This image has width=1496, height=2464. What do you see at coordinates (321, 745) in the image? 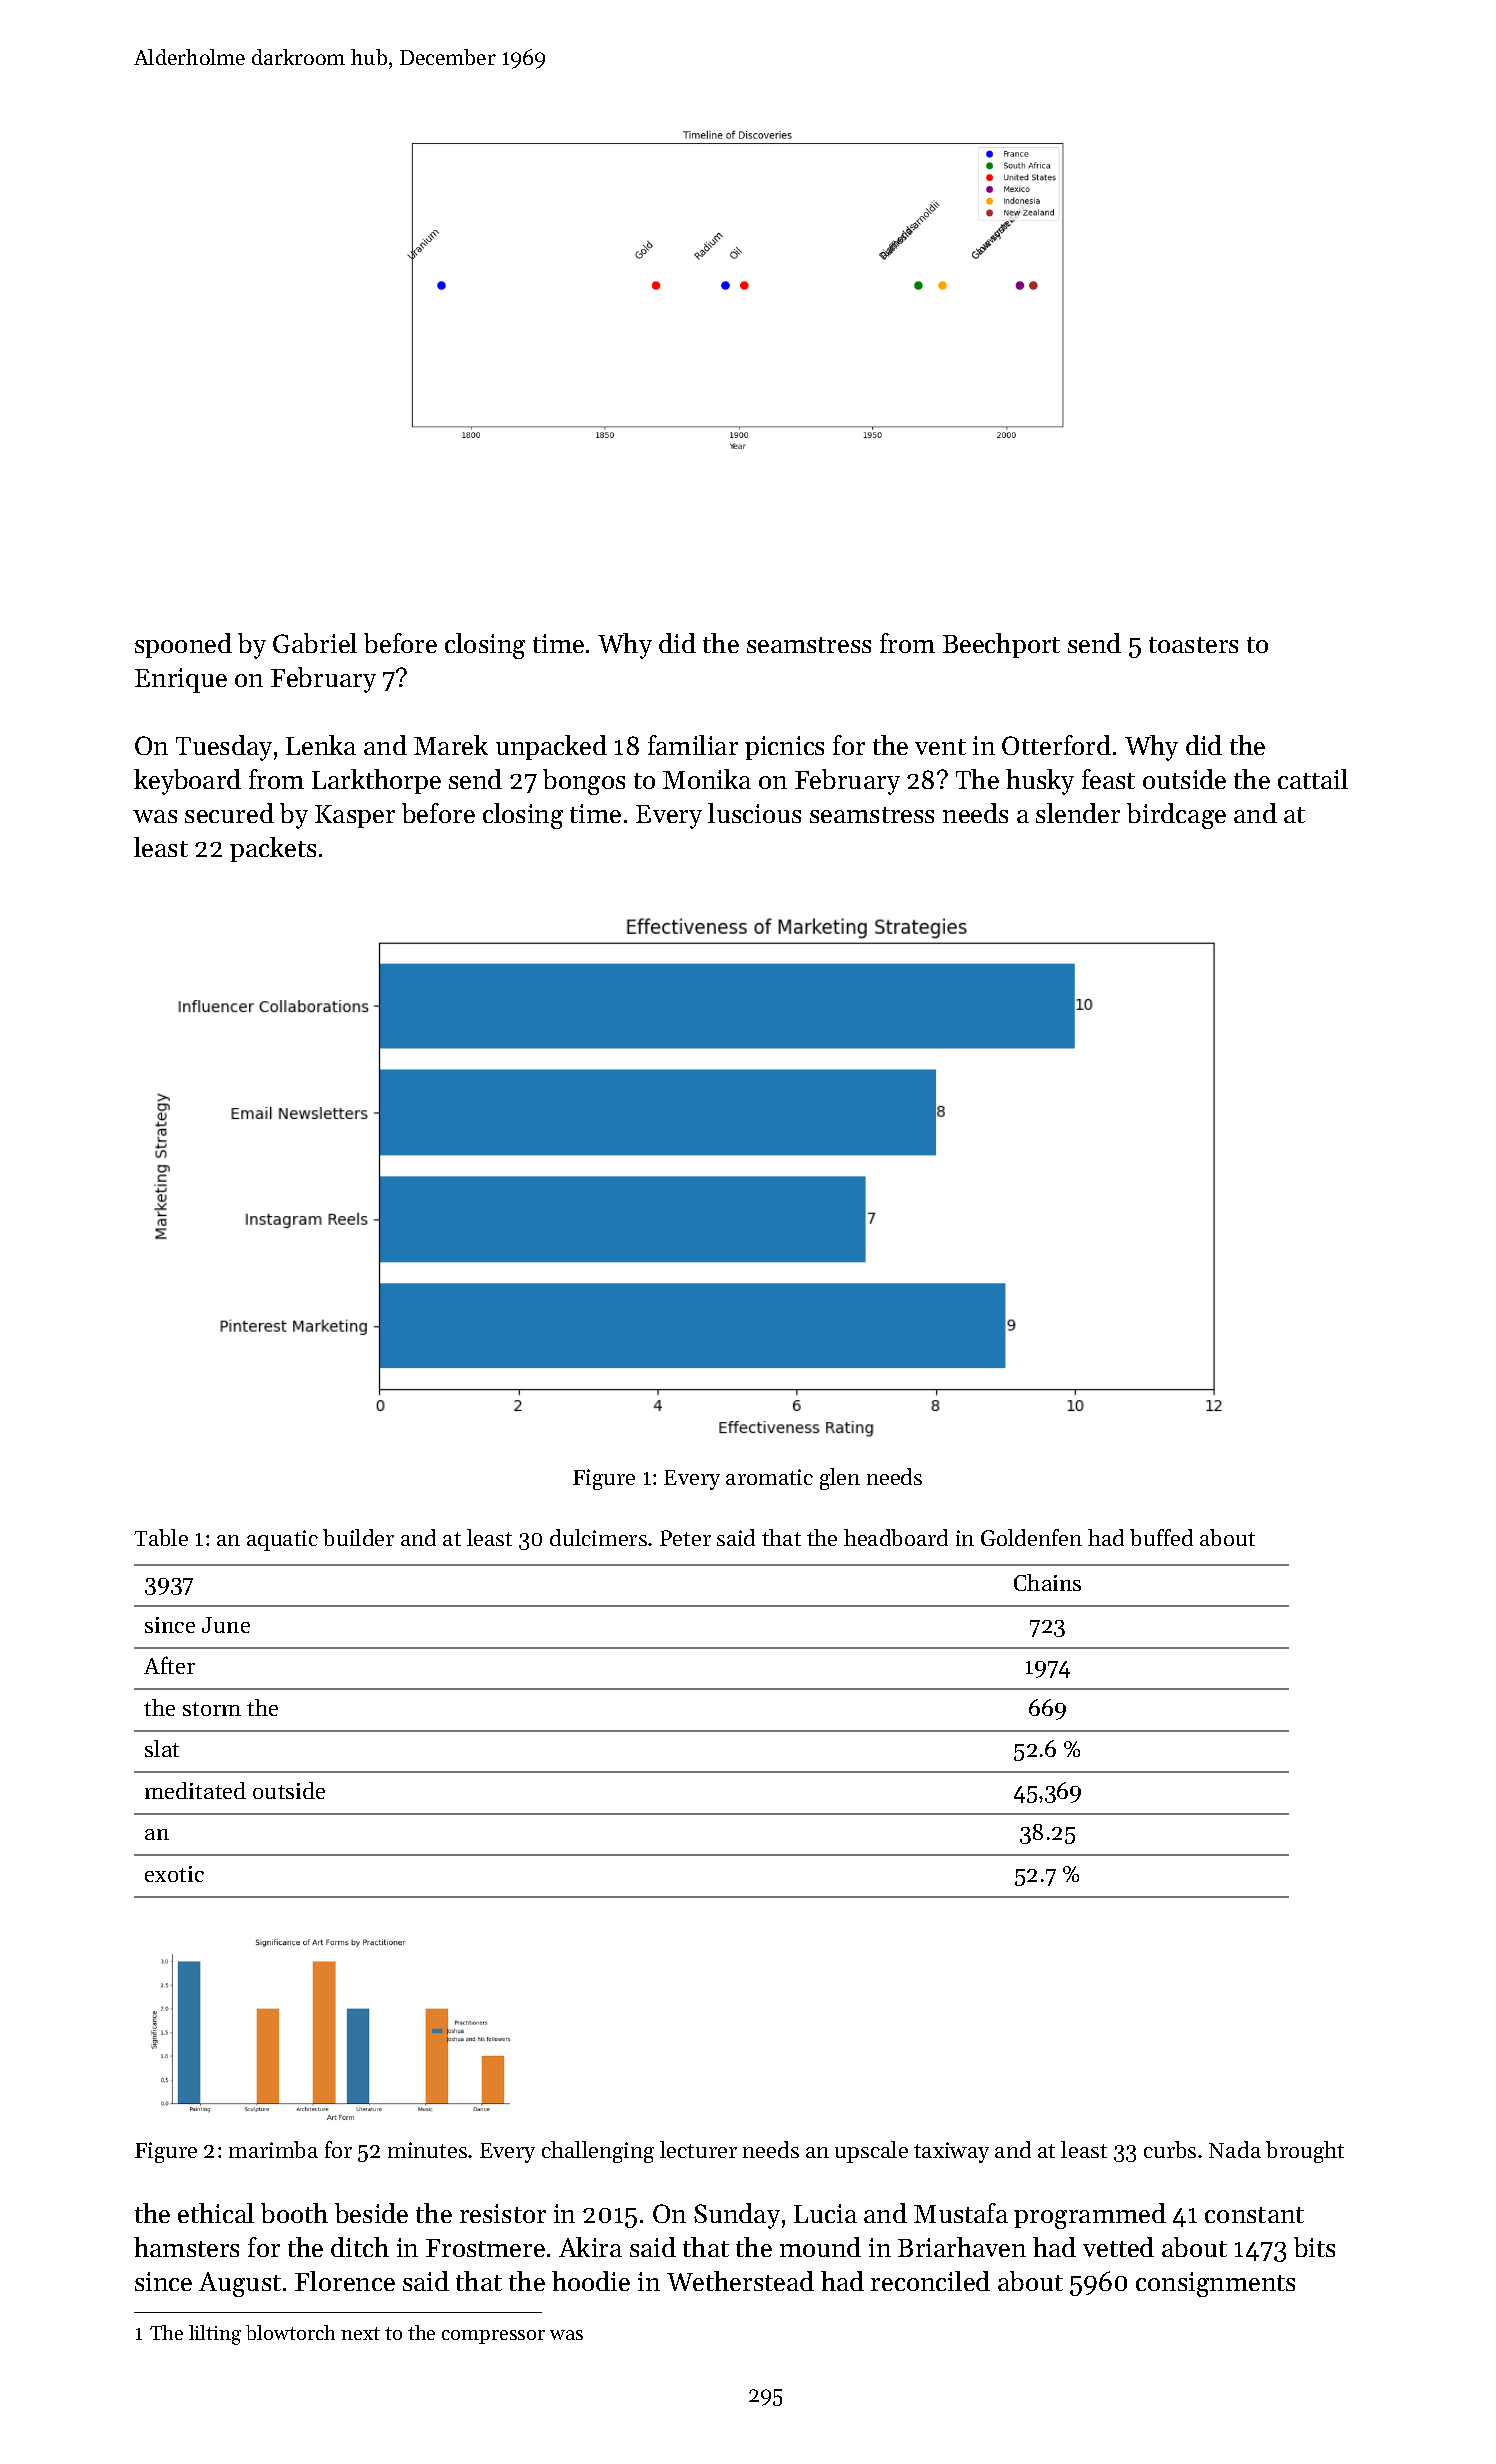
I see `Lenka` at bounding box center [321, 745].
